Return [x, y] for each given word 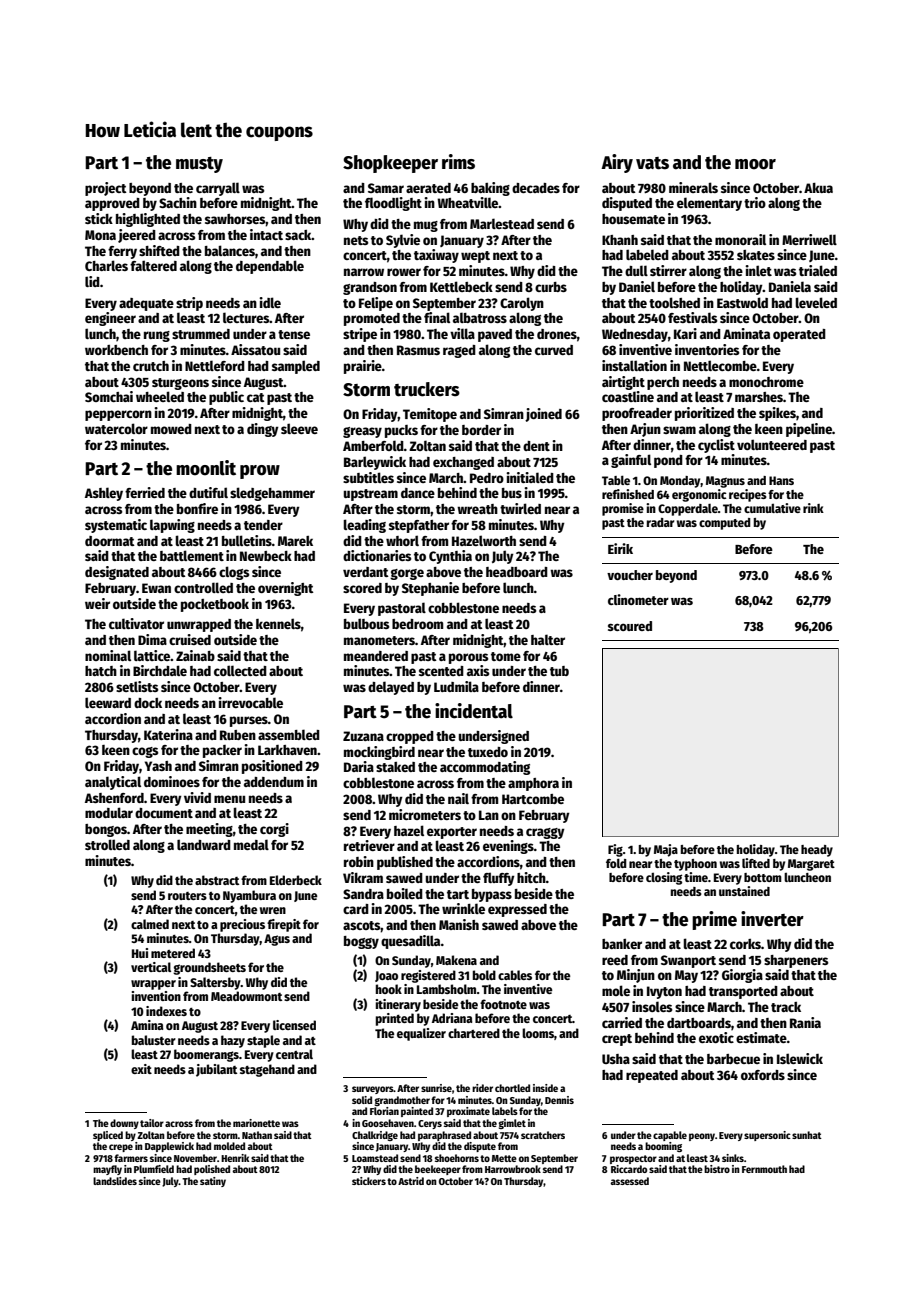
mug [426, 226]
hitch [531, 877]
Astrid [411, 1181]
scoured [630, 626]
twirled [520, 508]
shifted [159, 250]
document [164, 813]
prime [714, 920]
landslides [115, 1181]
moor [755, 164]
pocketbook [215, 605]
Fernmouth [764, 1169]
